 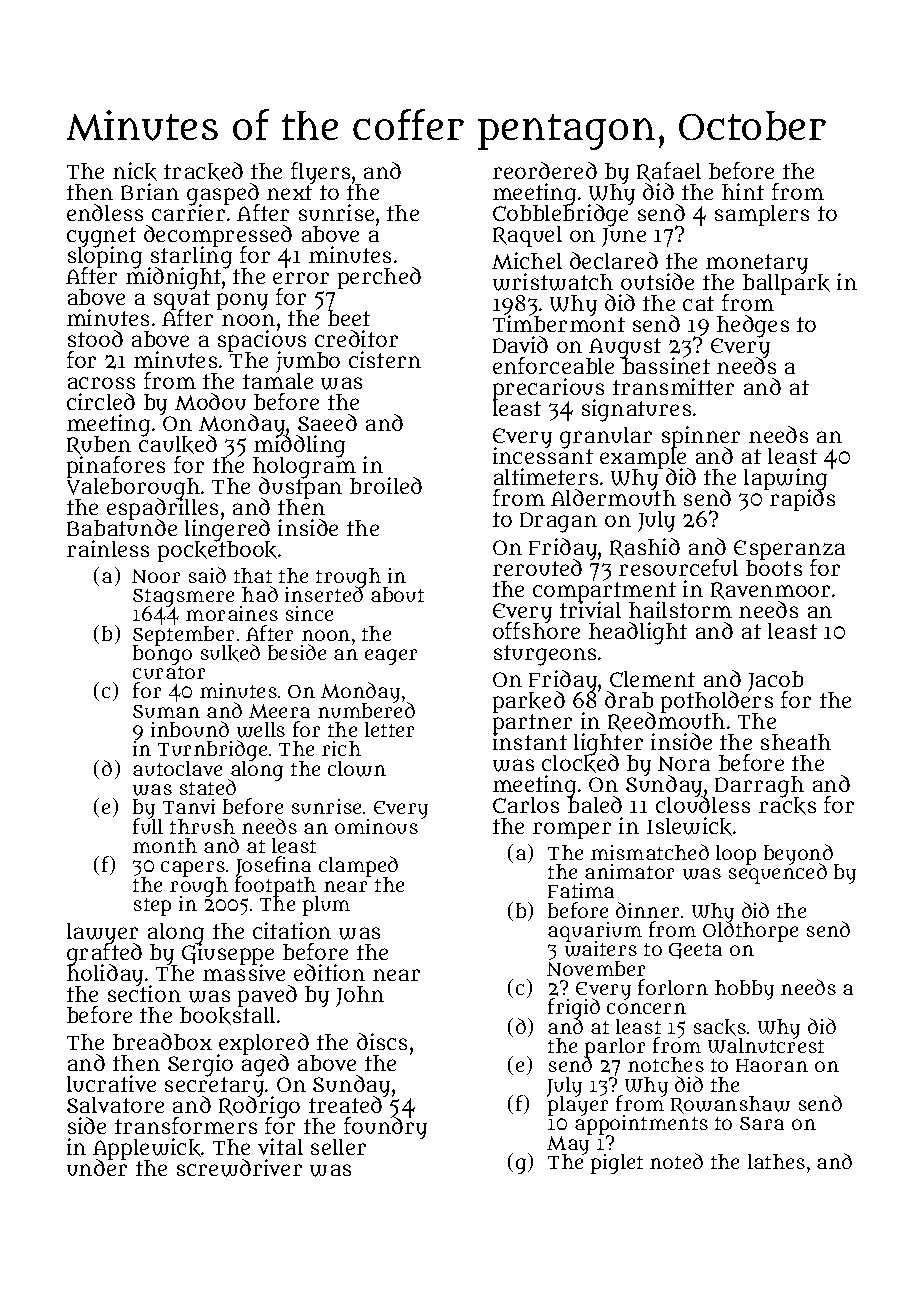 What do you see at coordinates (278, 381) in the image?
I see `tamale` at bounding box center [278, 381].
